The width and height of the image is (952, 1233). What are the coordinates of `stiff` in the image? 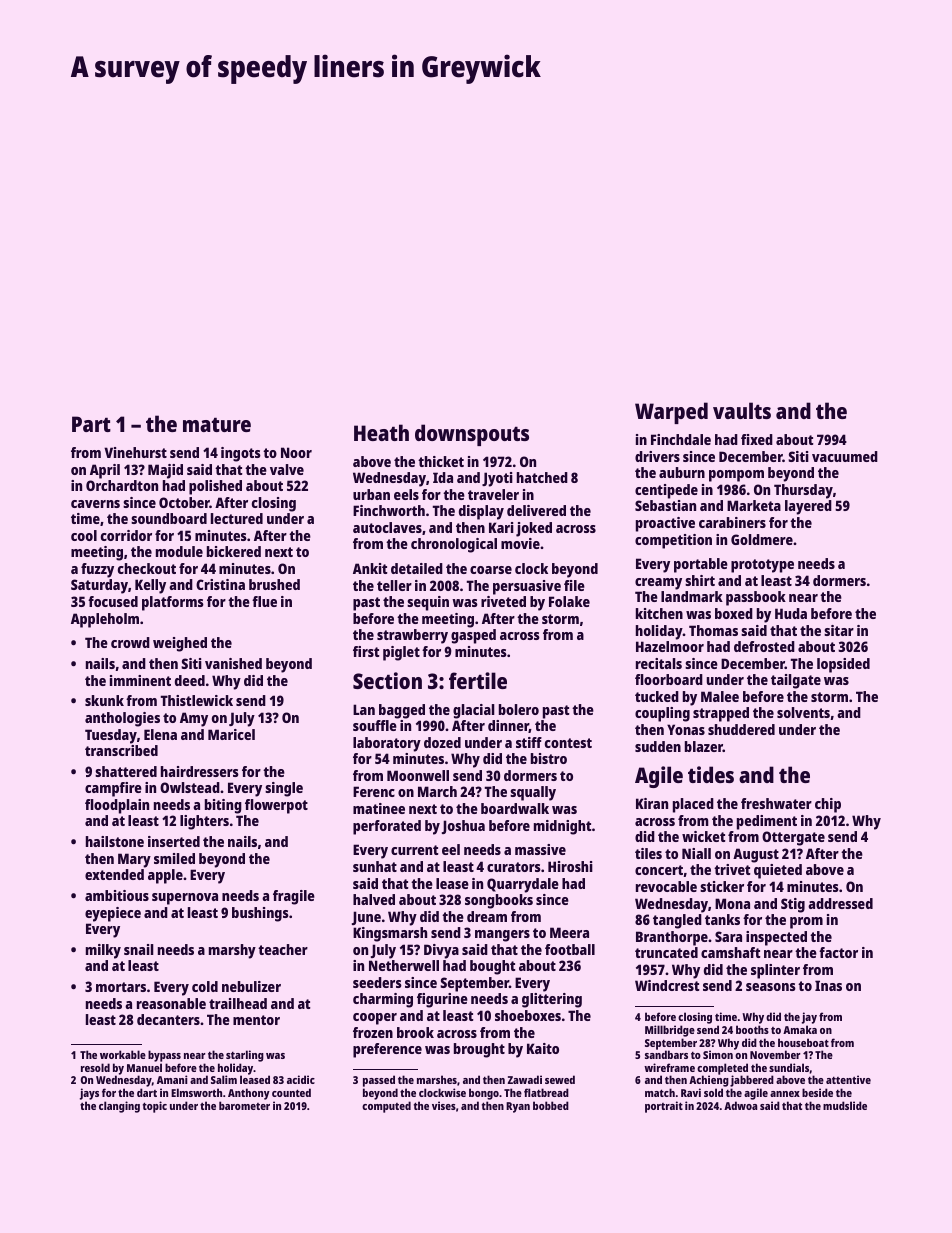 It's located at (529, 742).
